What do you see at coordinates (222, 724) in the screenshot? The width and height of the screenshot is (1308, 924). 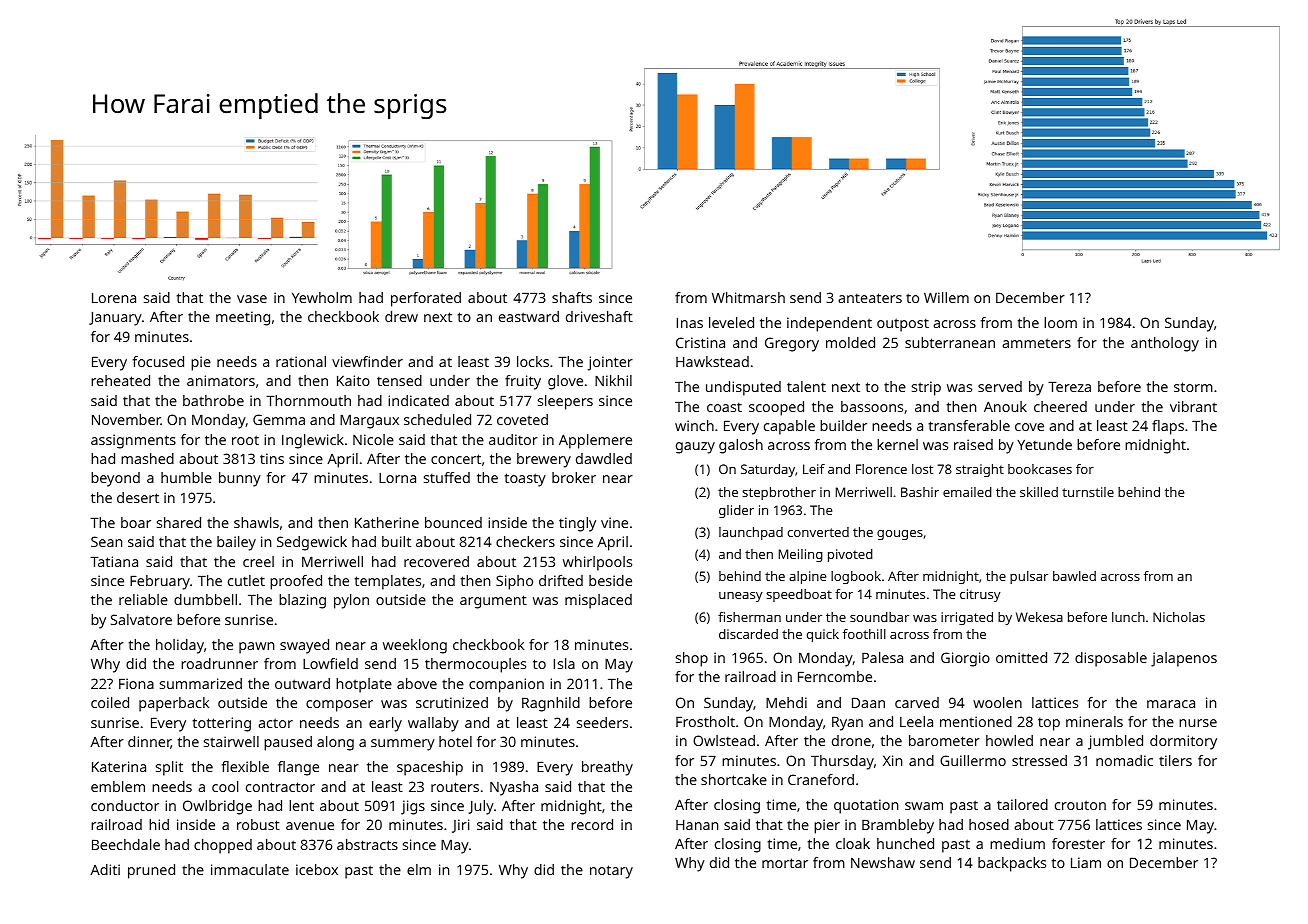 I see `tottering` at bounding box center [222, 724].
